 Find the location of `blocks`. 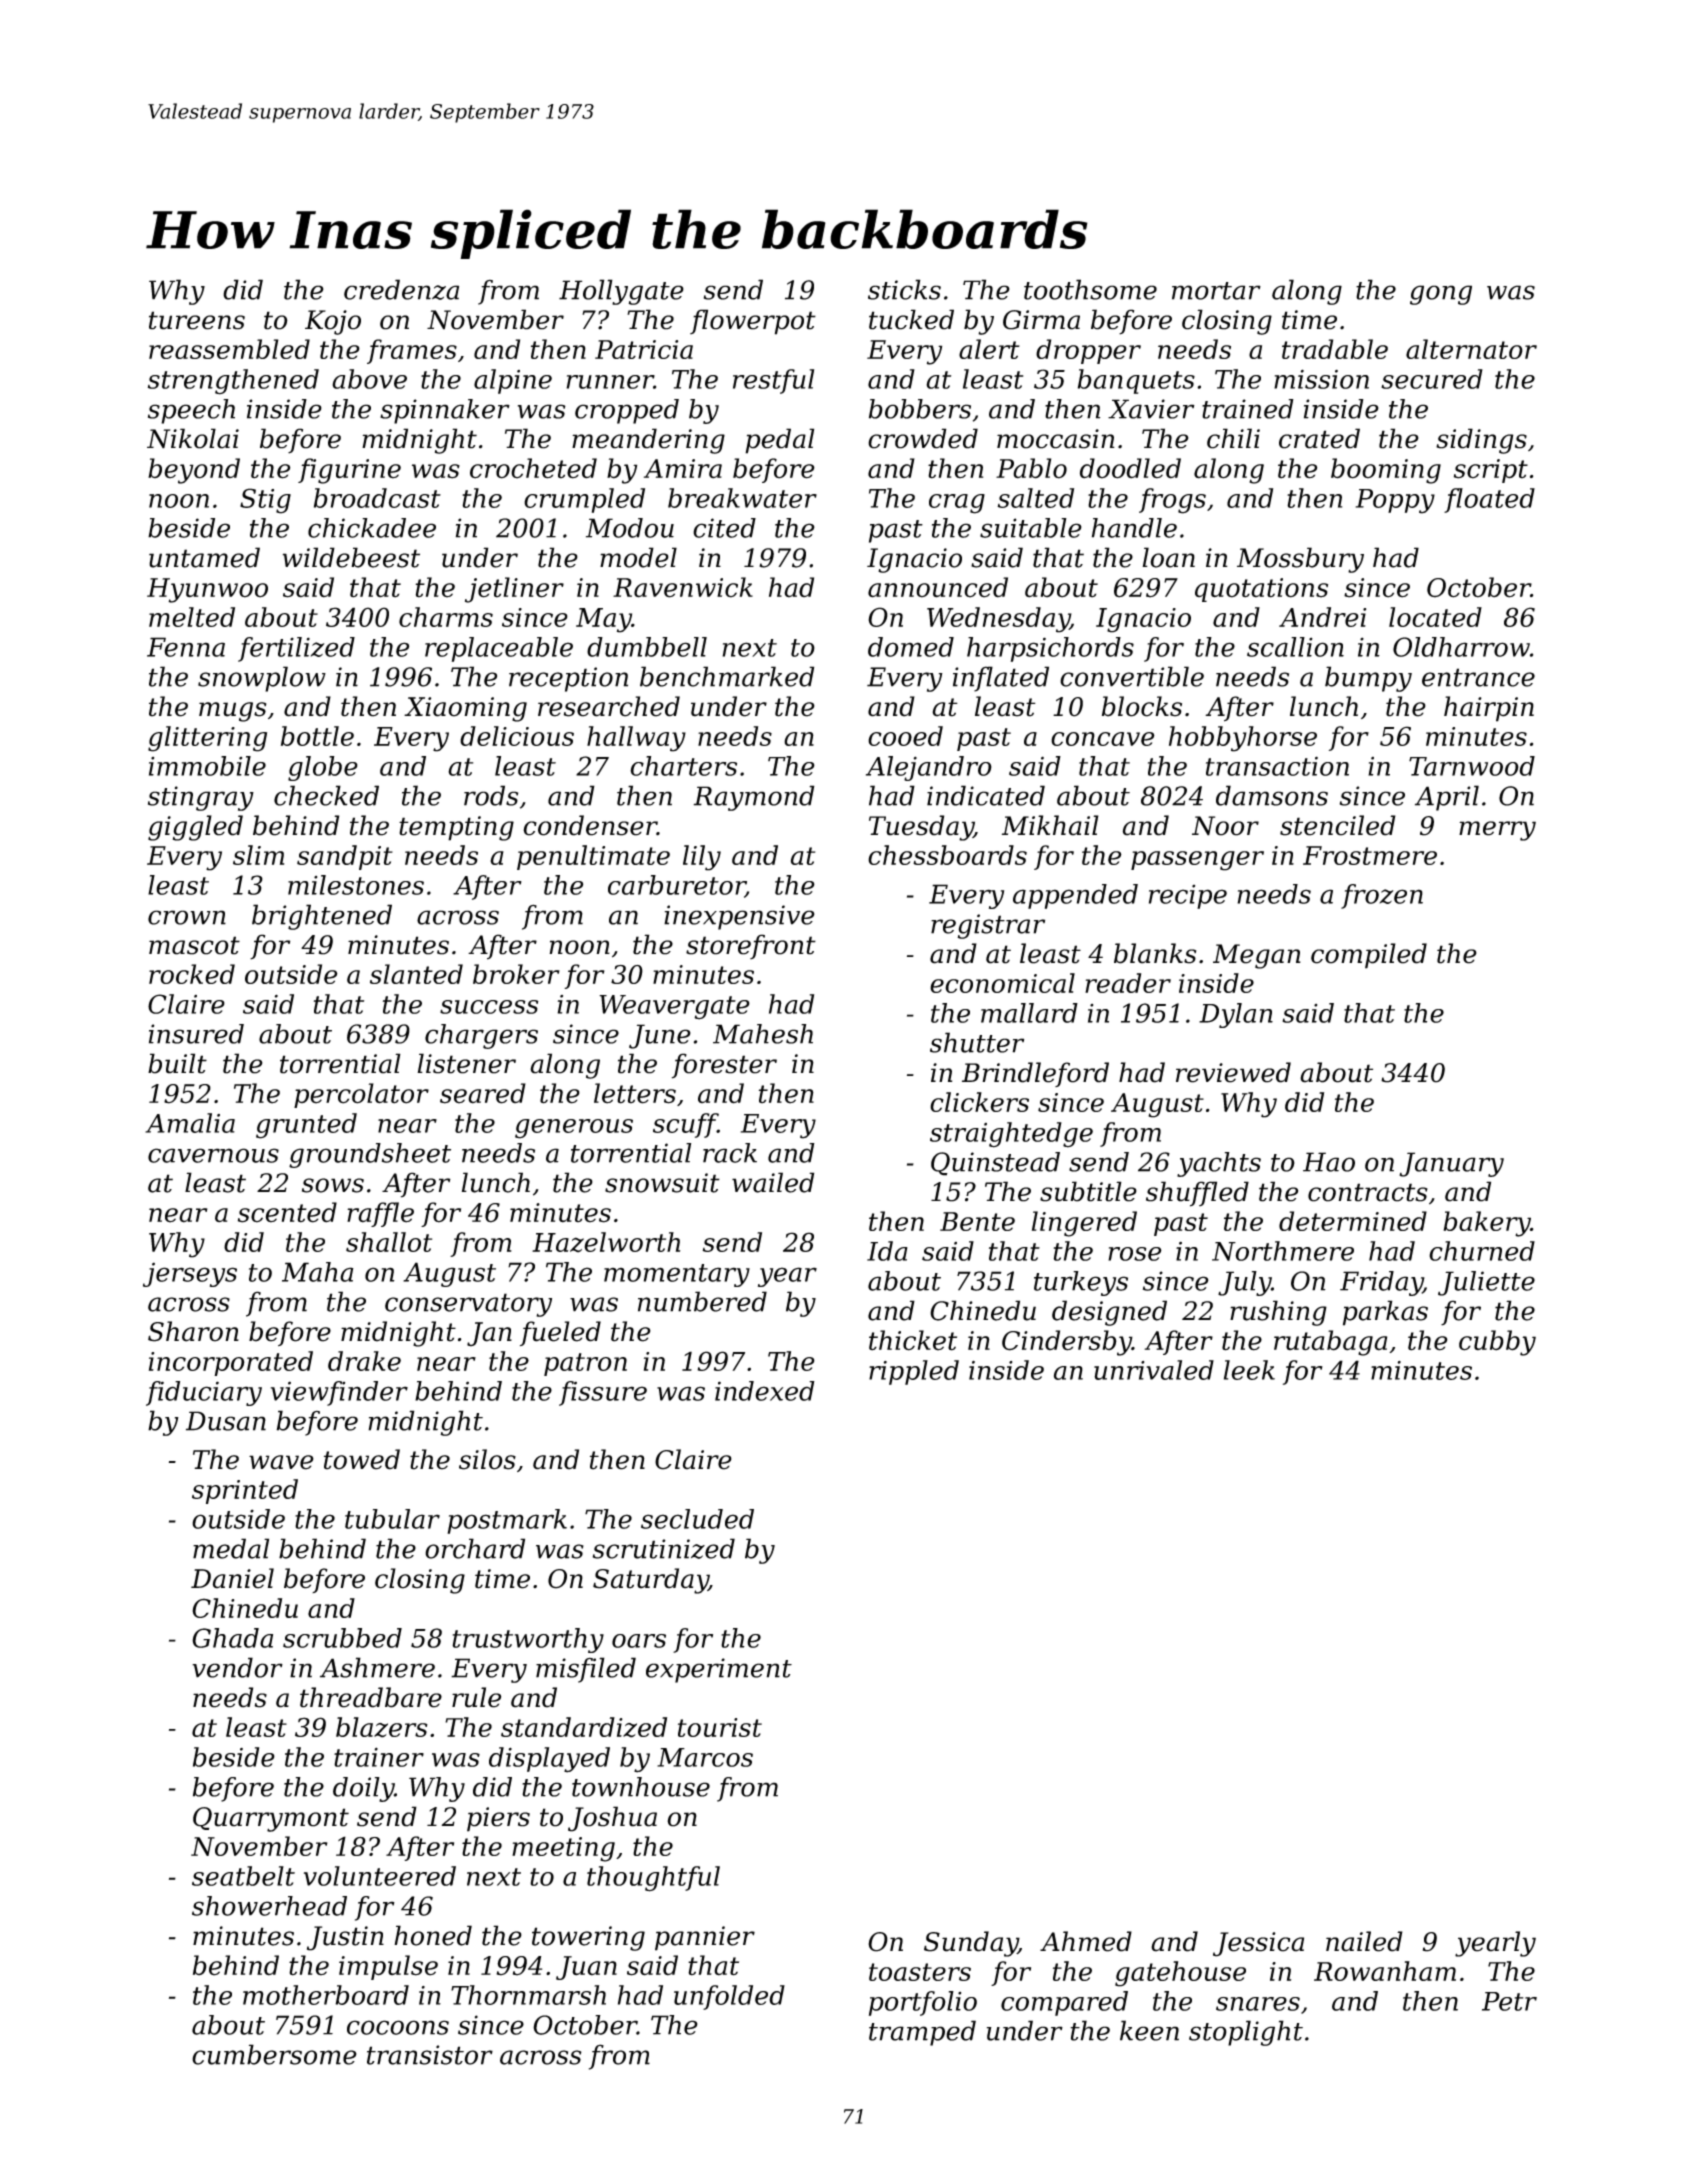

blocks is located at coordinates (1142, 706).
